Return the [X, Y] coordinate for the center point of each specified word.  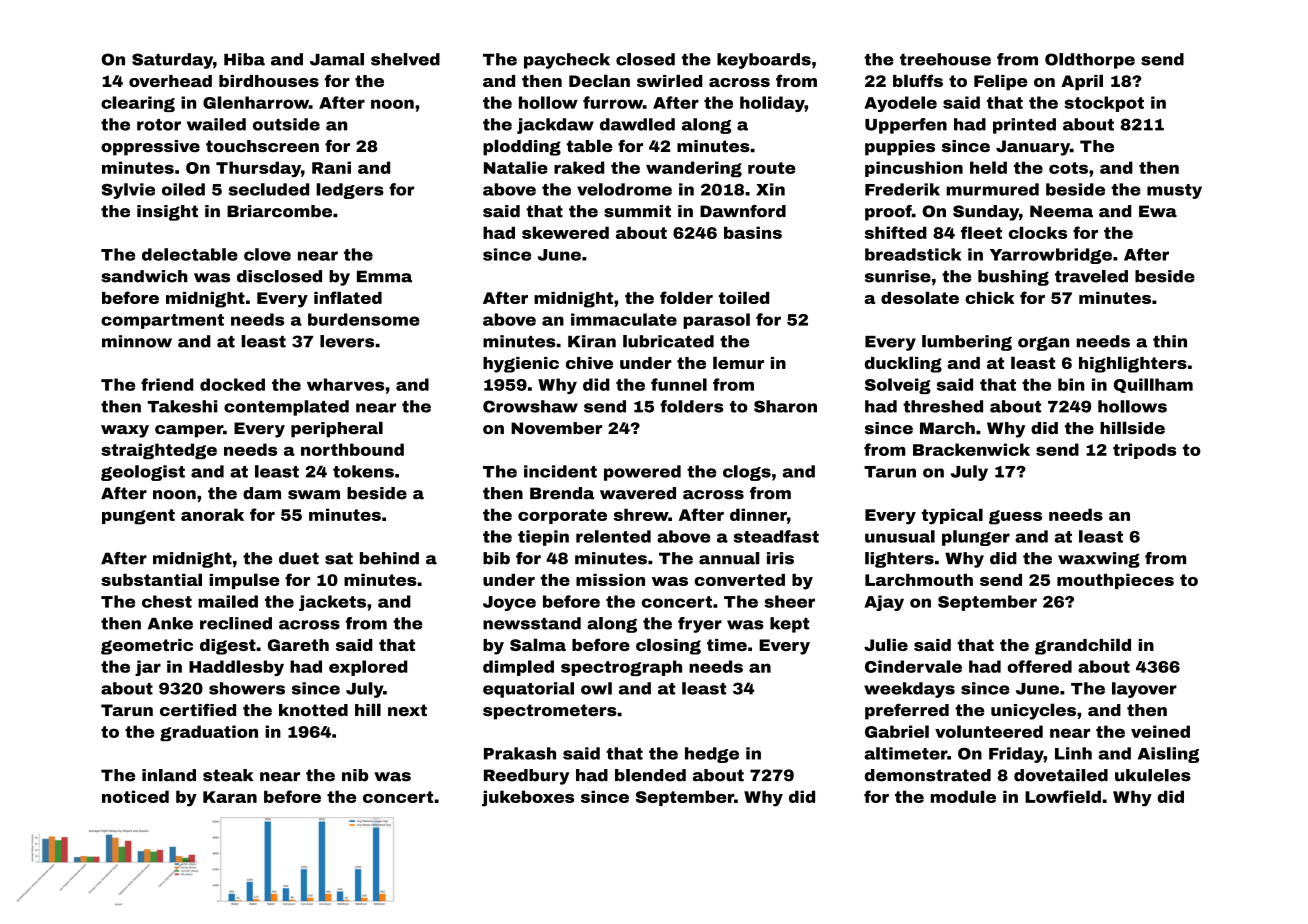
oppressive [150, 148]
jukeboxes [528, 798]
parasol [716, 321]
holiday [772, 104]
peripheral [337, 429]
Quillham [1153, 385]
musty [1174, 191]
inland [169, 775]
